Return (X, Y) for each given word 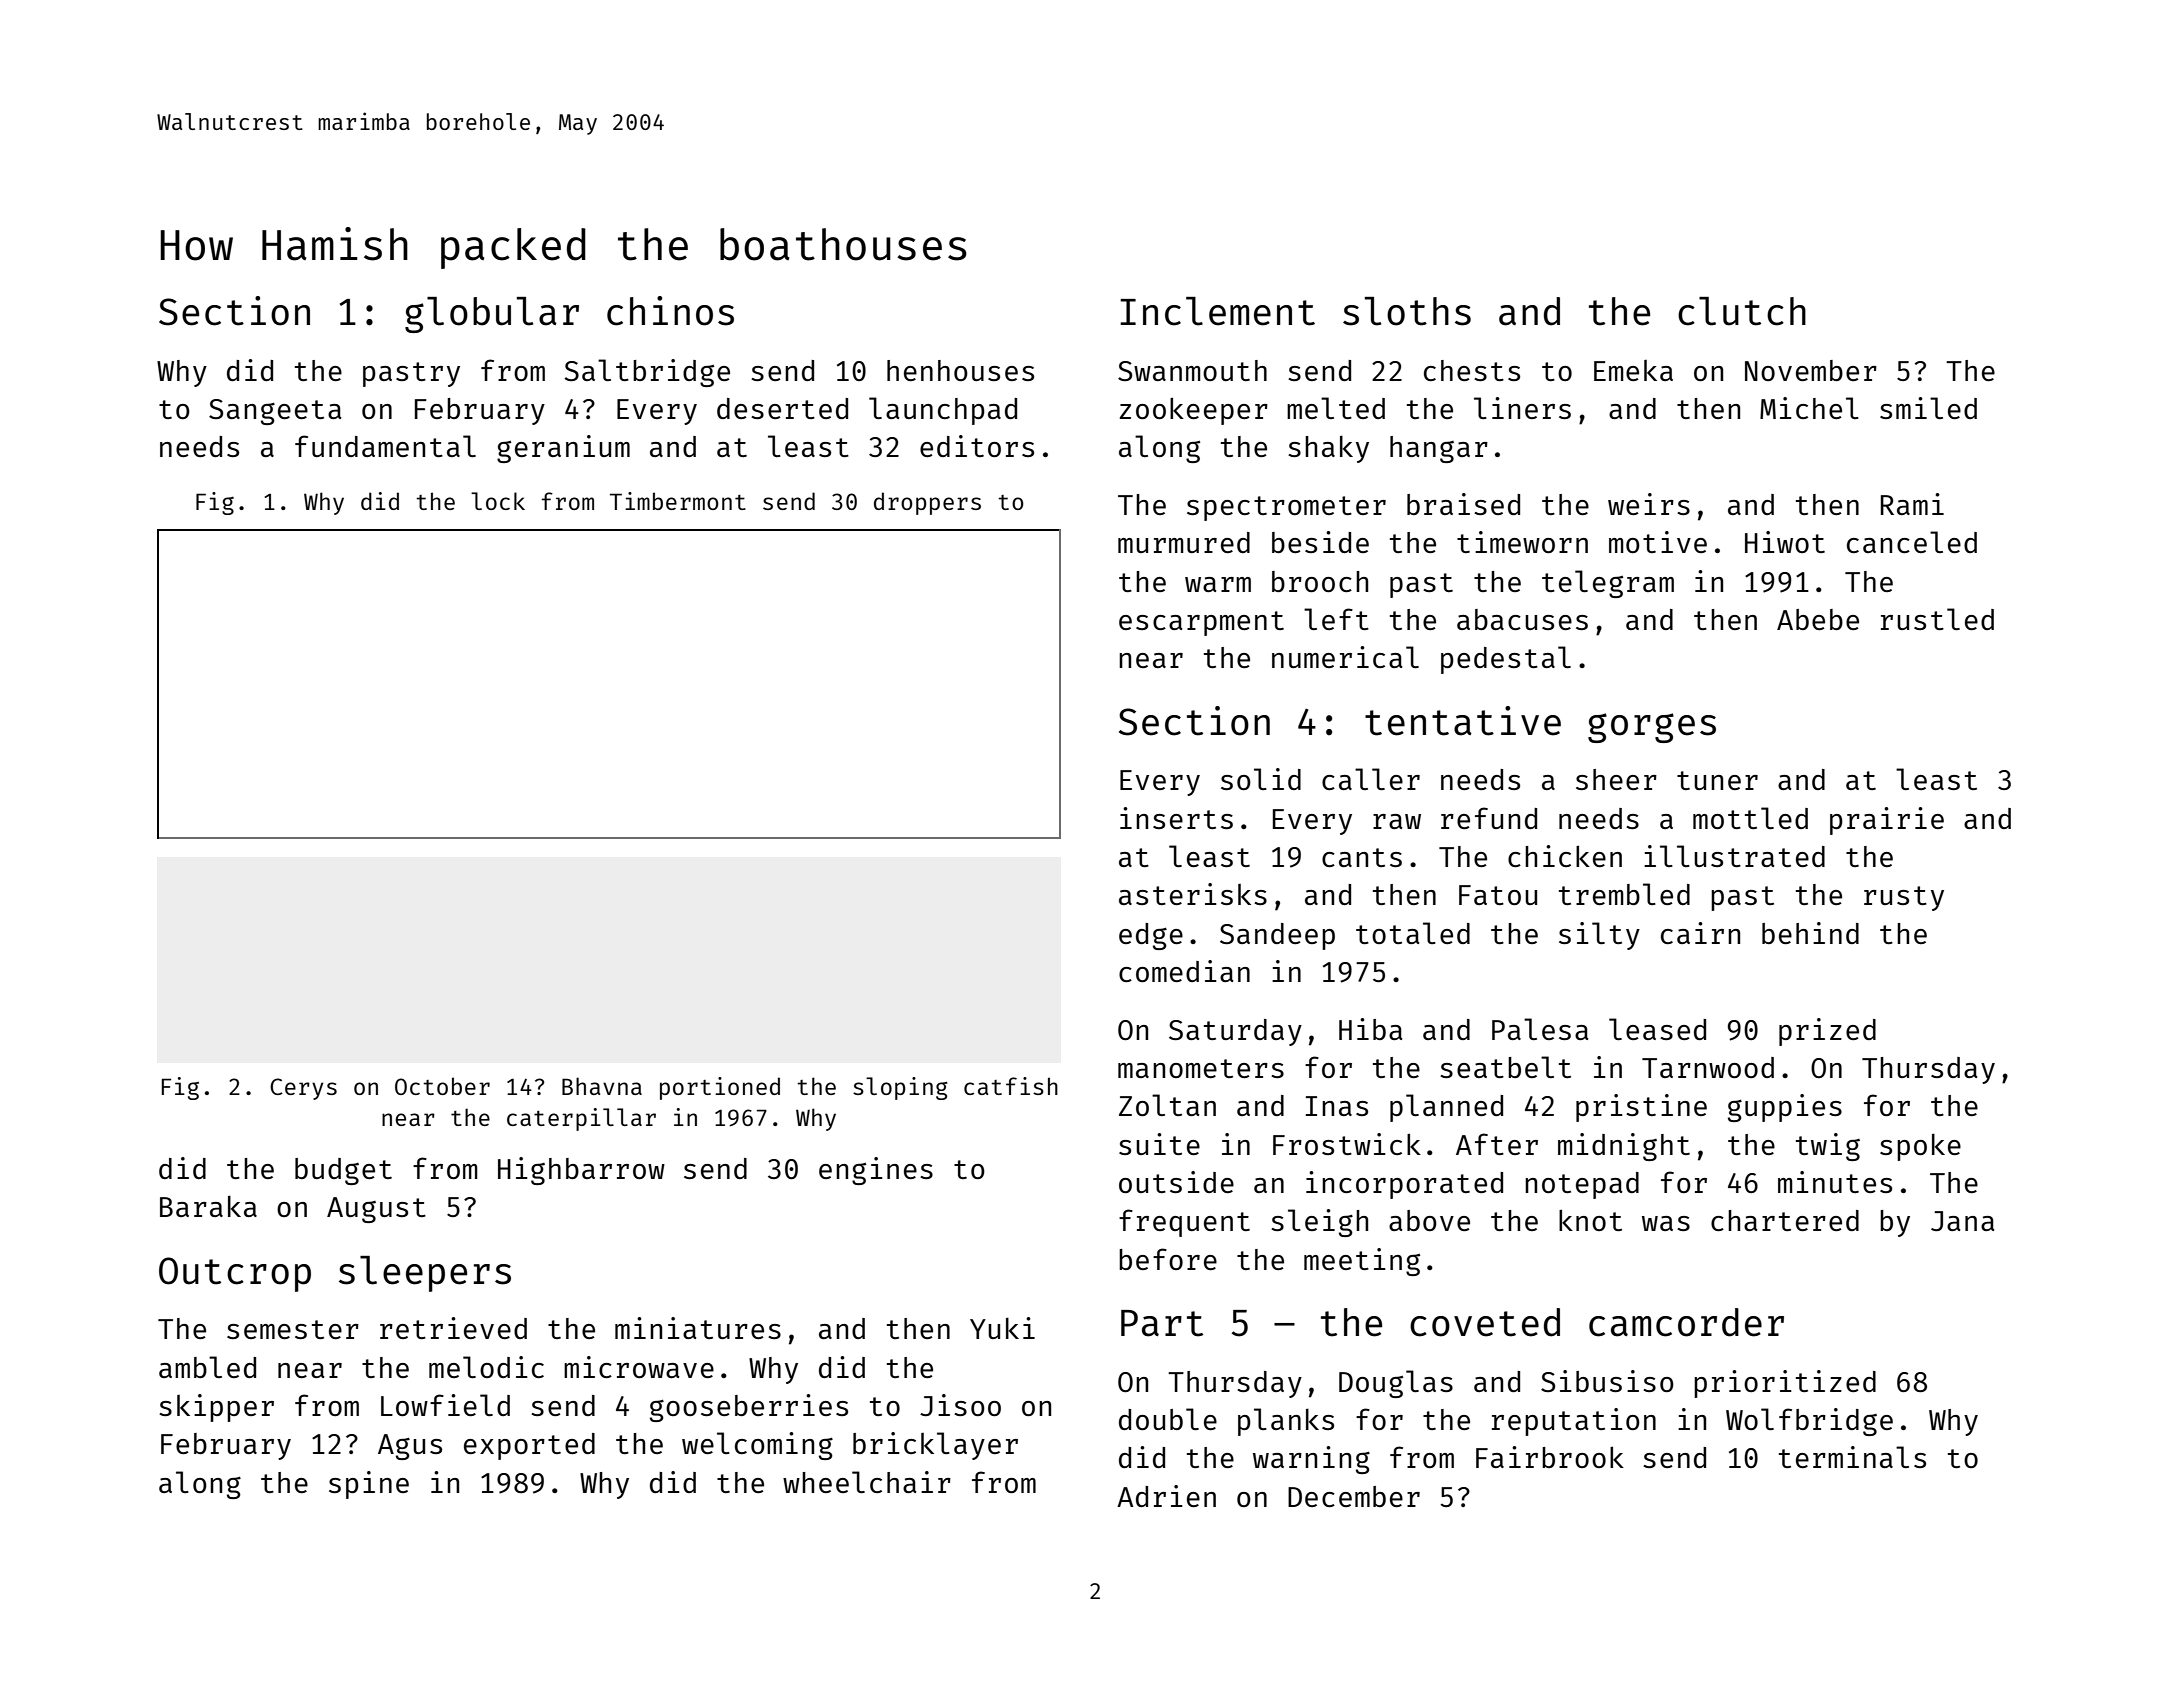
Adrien (1166, 1496)
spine (369, 1485)
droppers (927, 503)
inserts (1176, 818)
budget (343, 1171)
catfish (1011, 1086)
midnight (1624, 1147)
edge (1151, 936)
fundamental (385, 446)
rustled (1937, 619)
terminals (1852, 1457)
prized (1827, 1032)
